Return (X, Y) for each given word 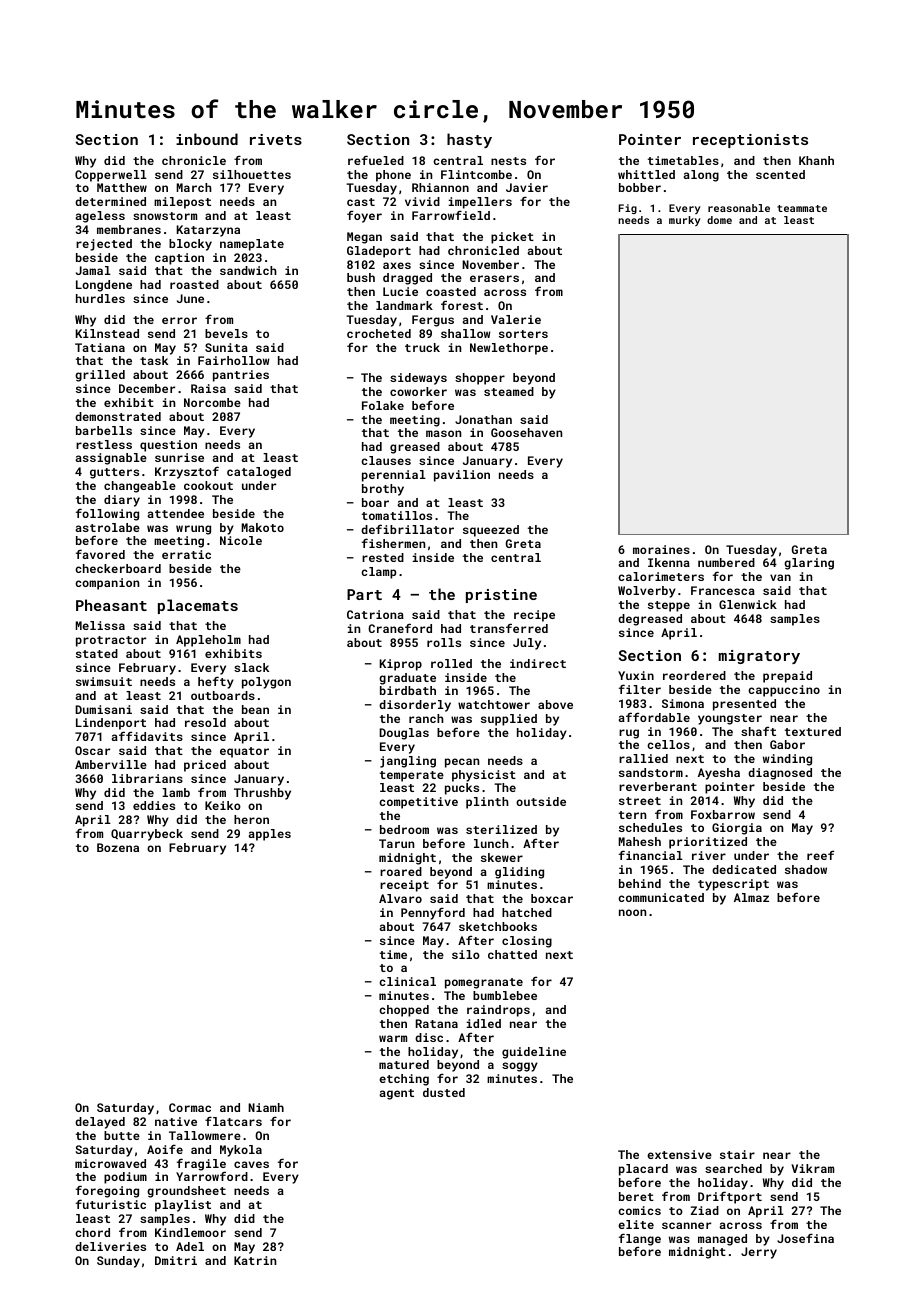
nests (508, 161)
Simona (683, 703)
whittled (646, 174)
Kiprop (401, 665)
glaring (809, 564)
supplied (509, 720)
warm (393, 1038)
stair (737, 1154)
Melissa (100, 625)
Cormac (190, 1107)
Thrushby (262, 794)
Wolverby (647, 592)
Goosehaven (526, 432)
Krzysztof (187, 472)
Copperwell (111, 176)
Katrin (255, 1260)
